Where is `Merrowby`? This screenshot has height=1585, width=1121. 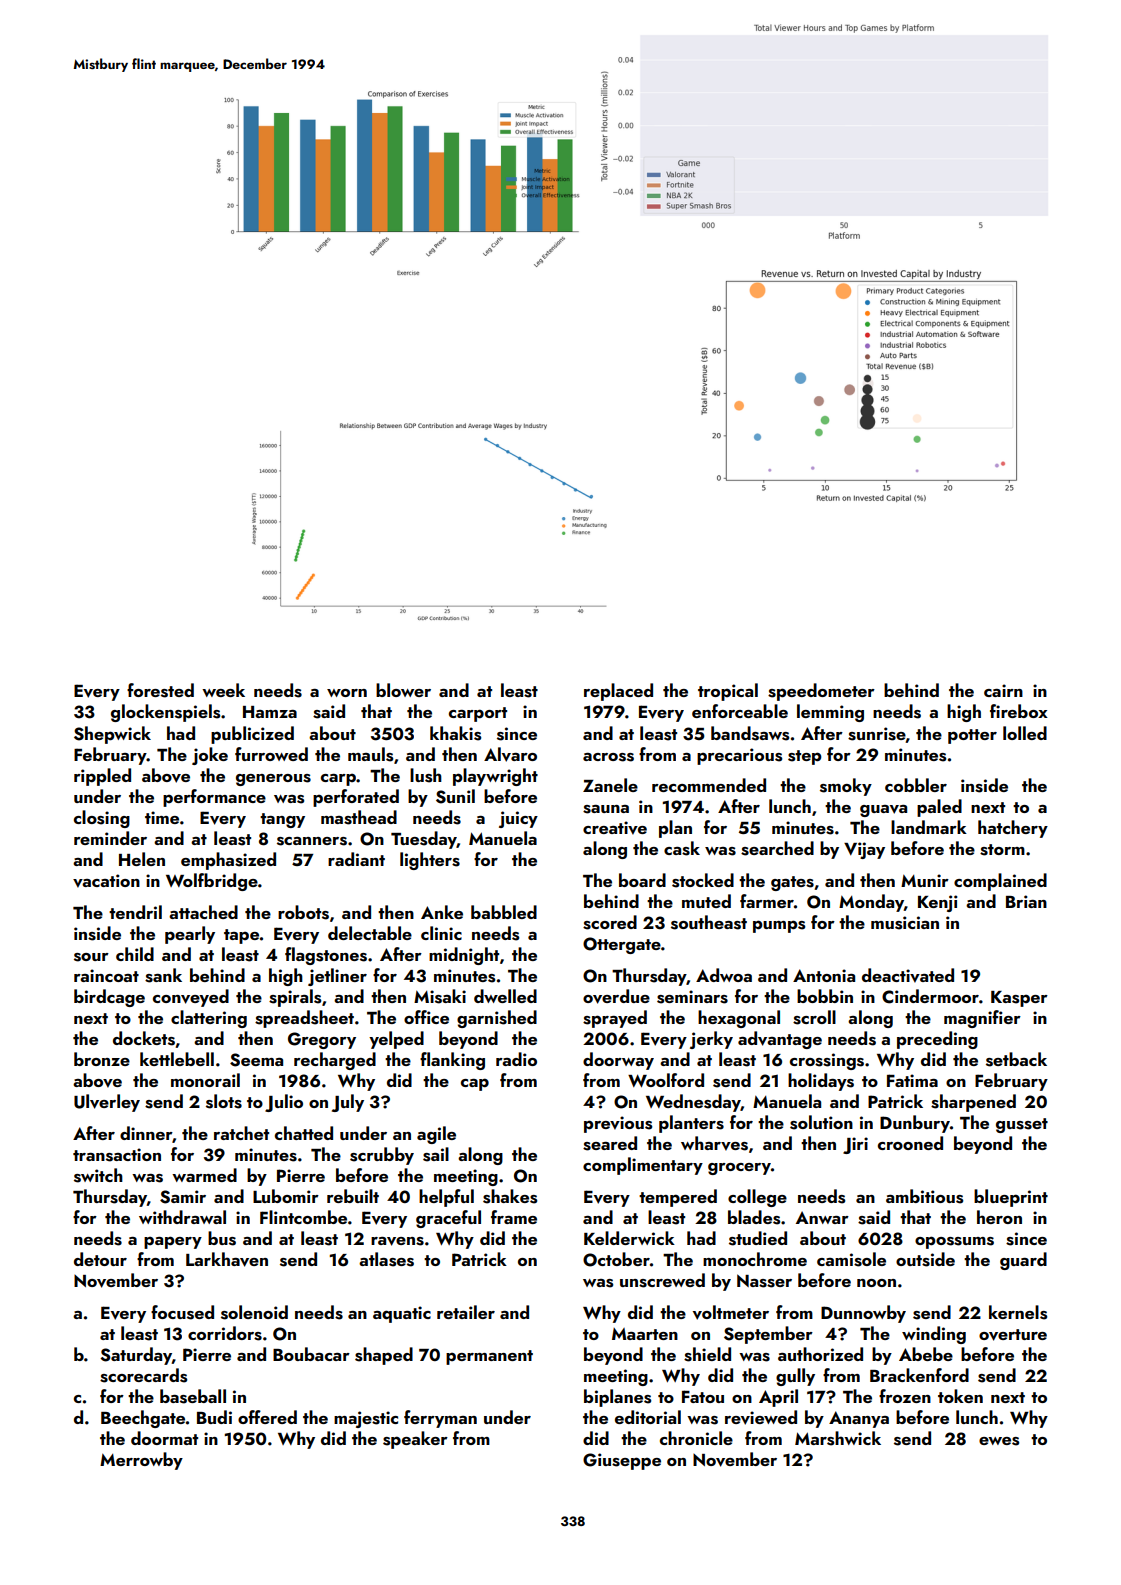
Merrowby is located at coordinates (141, 1461).
